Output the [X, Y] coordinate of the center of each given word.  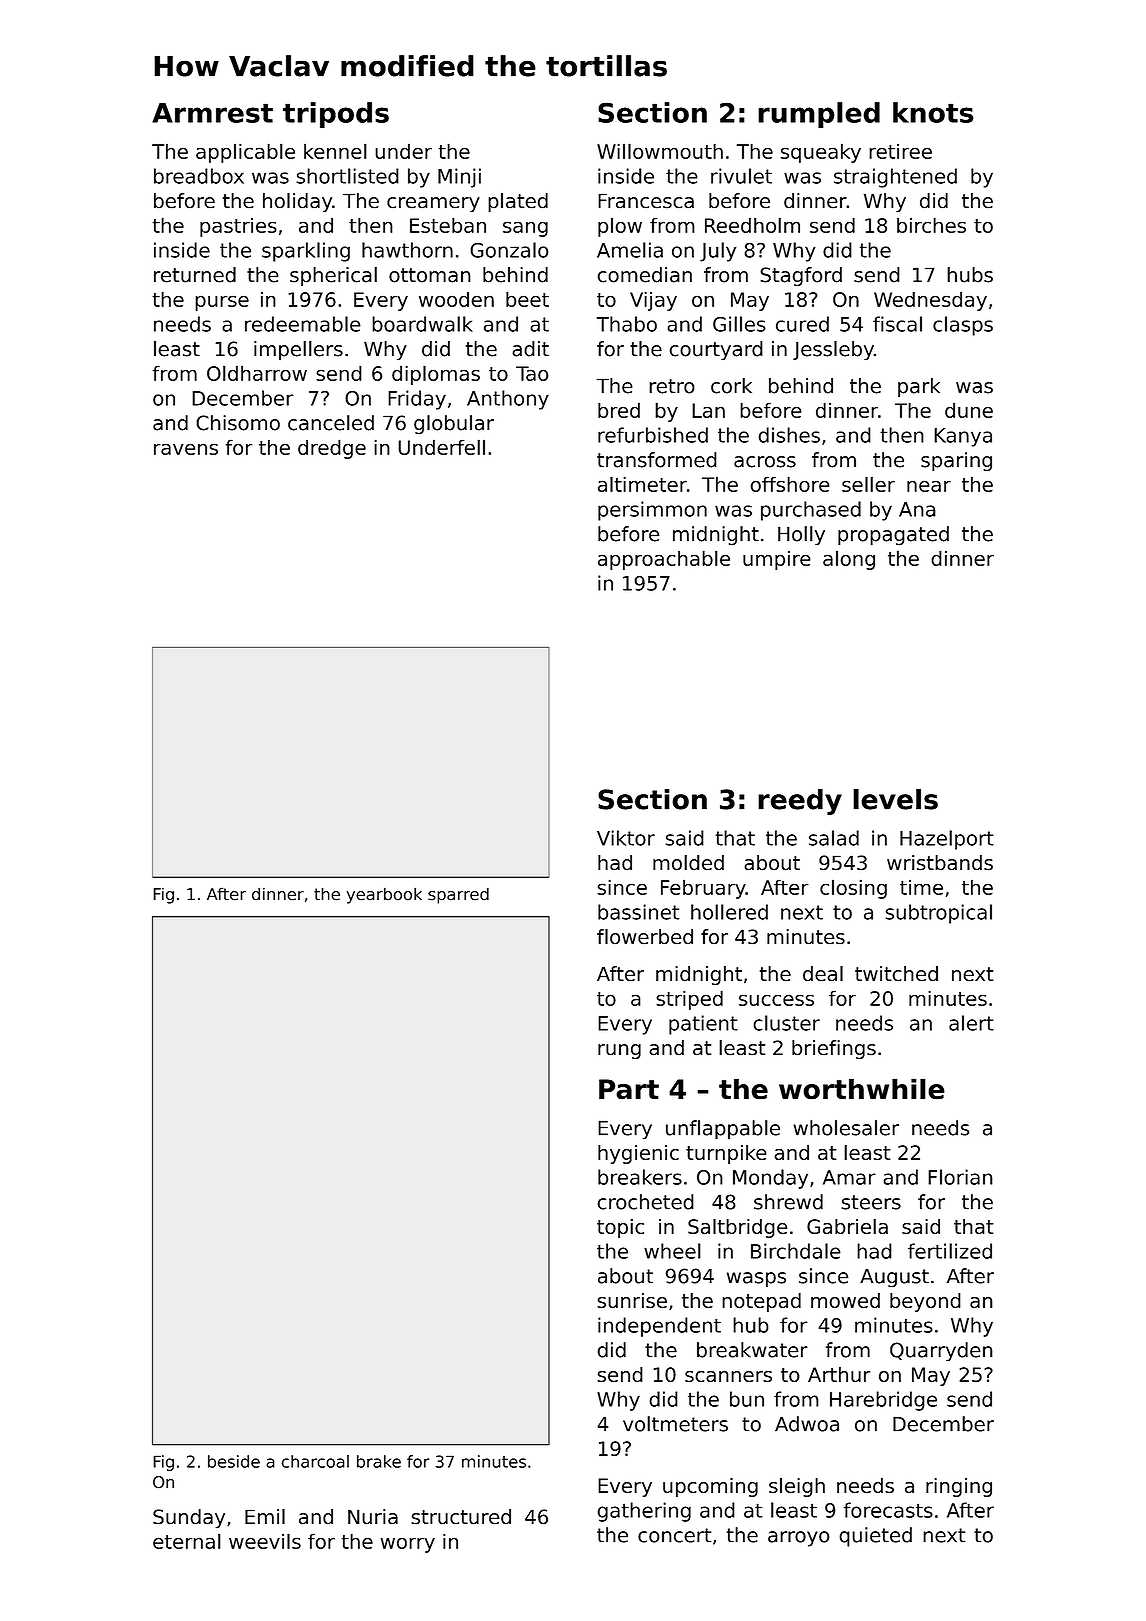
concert [675, 1535]
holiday [297, 202]
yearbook [384, 895]
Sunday [189, 1518]
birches [931, 225]
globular [454, 424]
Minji [459, 178]
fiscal [897, 324]
